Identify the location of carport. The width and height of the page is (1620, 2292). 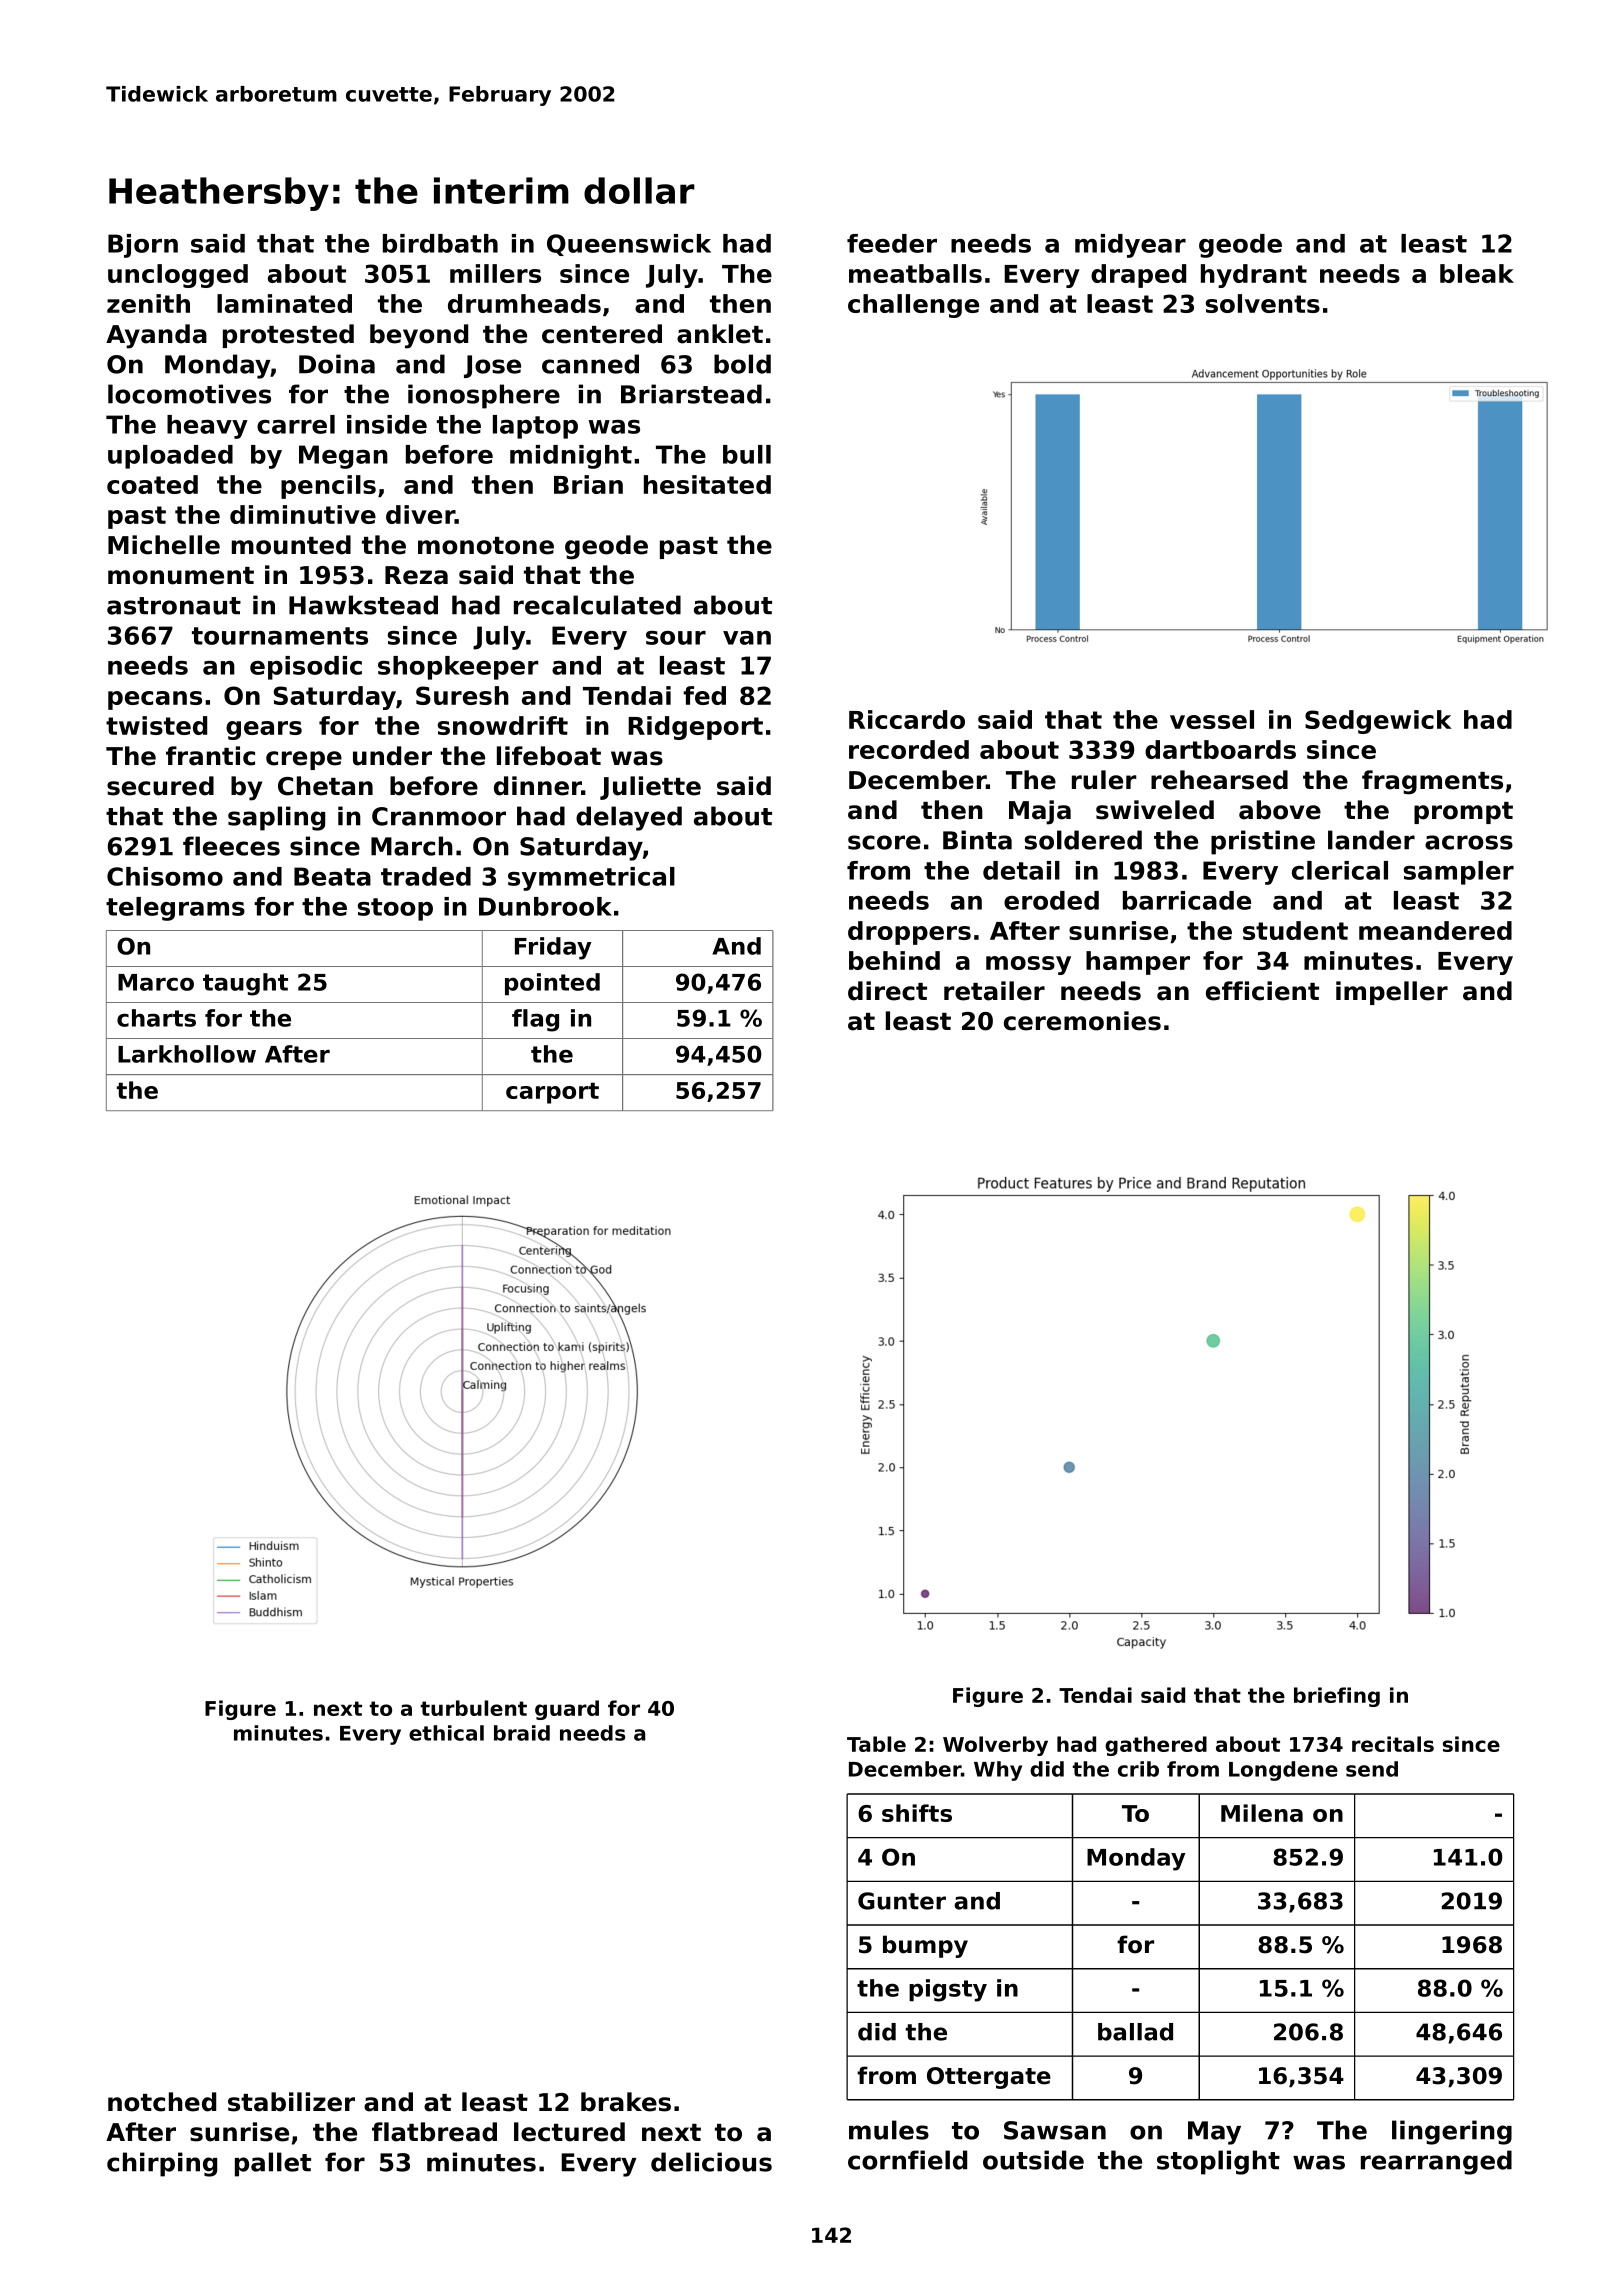
(552, 1093).
